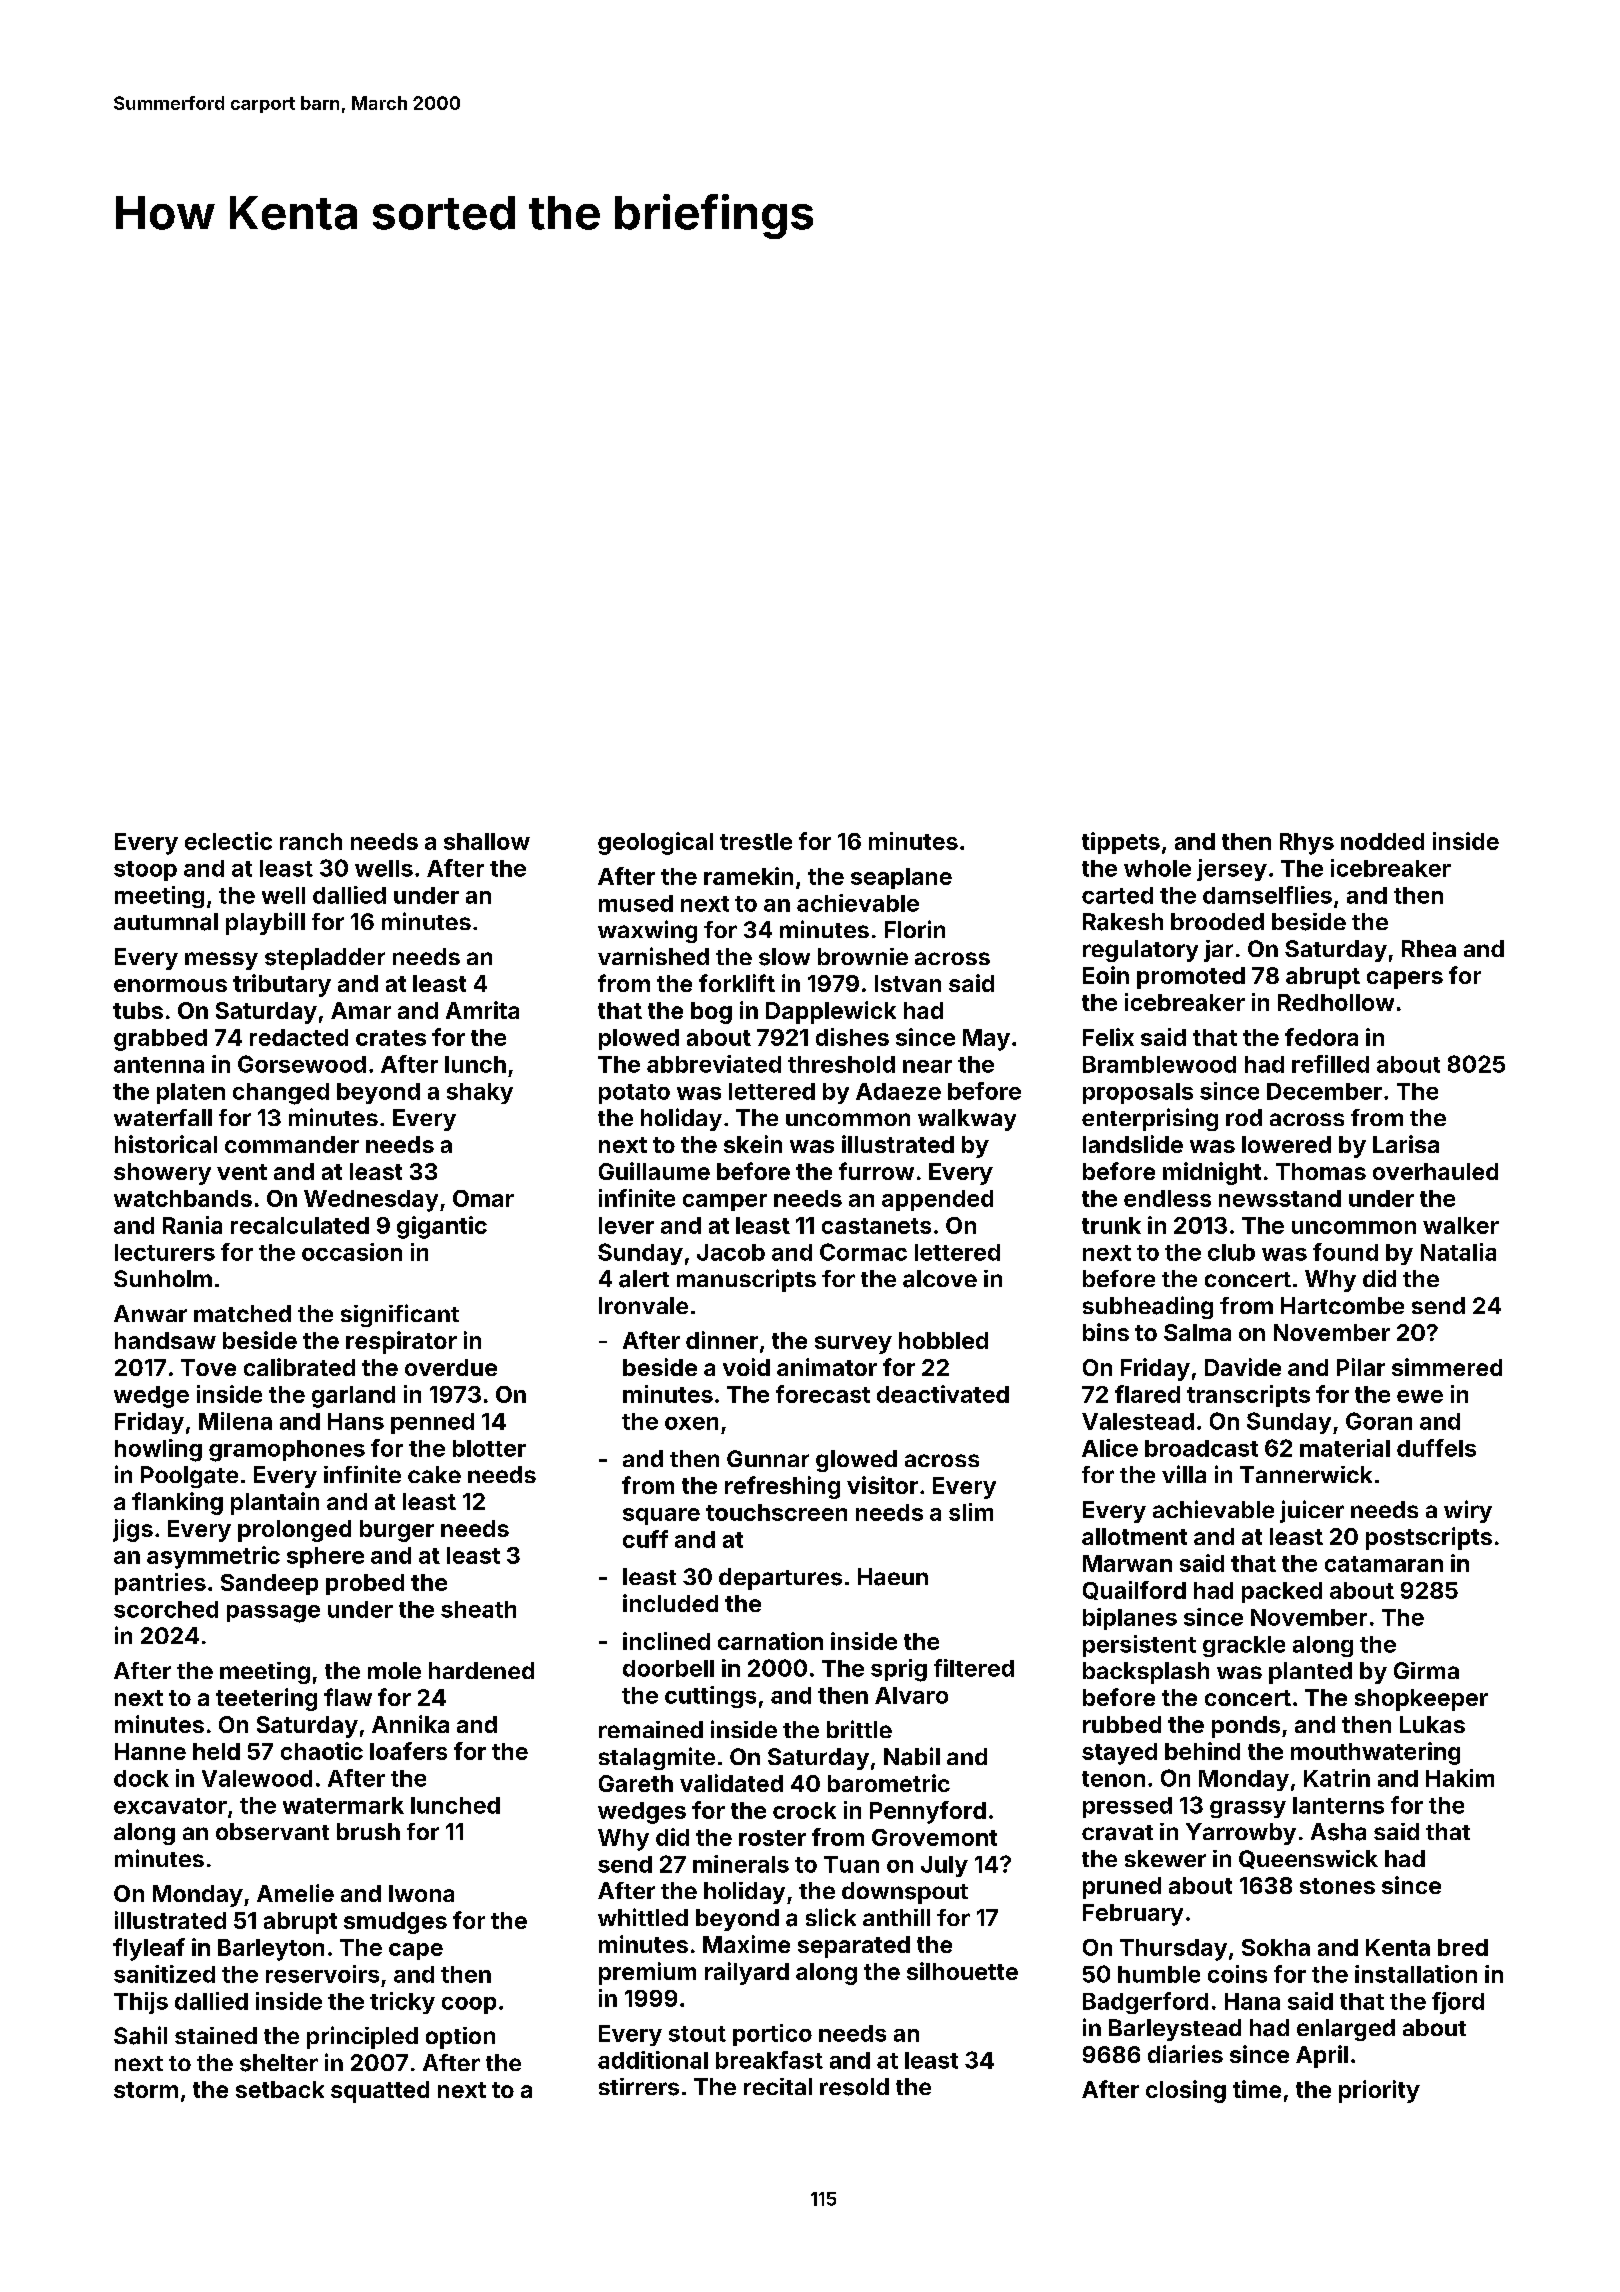 The height and width of the screenshot is (2292, 1620). Describe the element at coordinates (228, 841) in the screenshot. I see `eclectic` at that location.
